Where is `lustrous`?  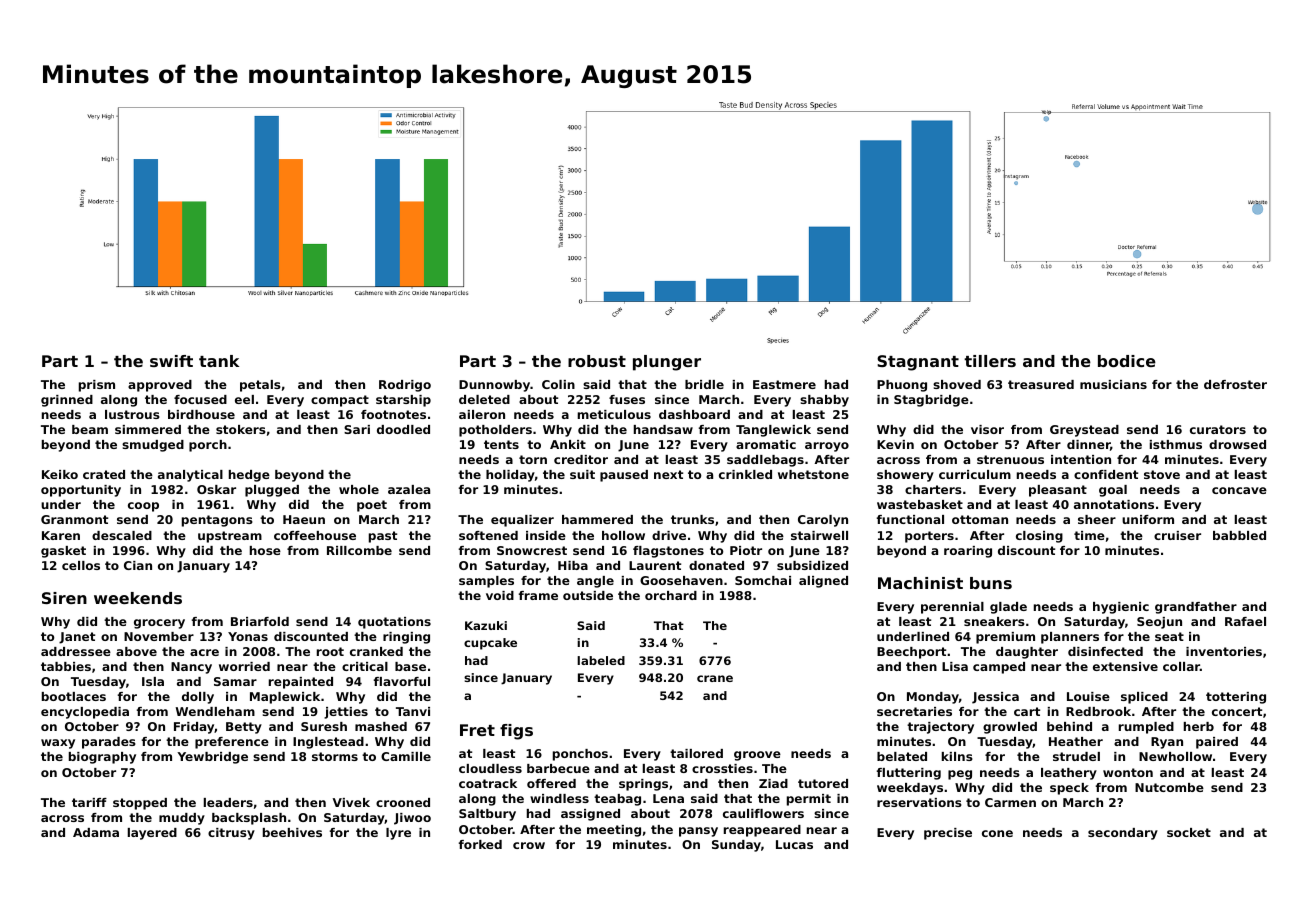
lustrous is located at coordinates (132, 414).
